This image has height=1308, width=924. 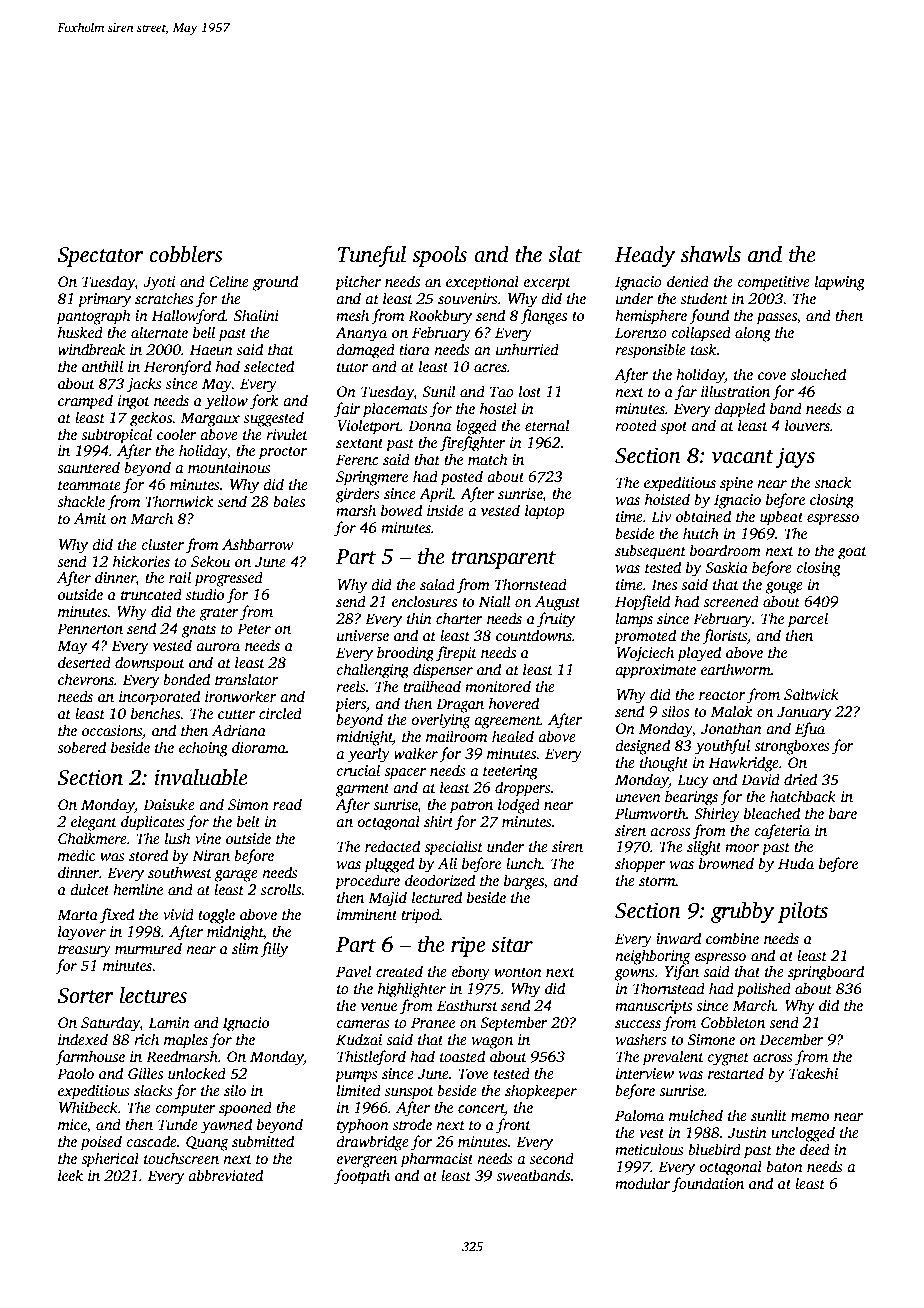 I want to click on shopkeeper, so click(x=541, y=1092).
